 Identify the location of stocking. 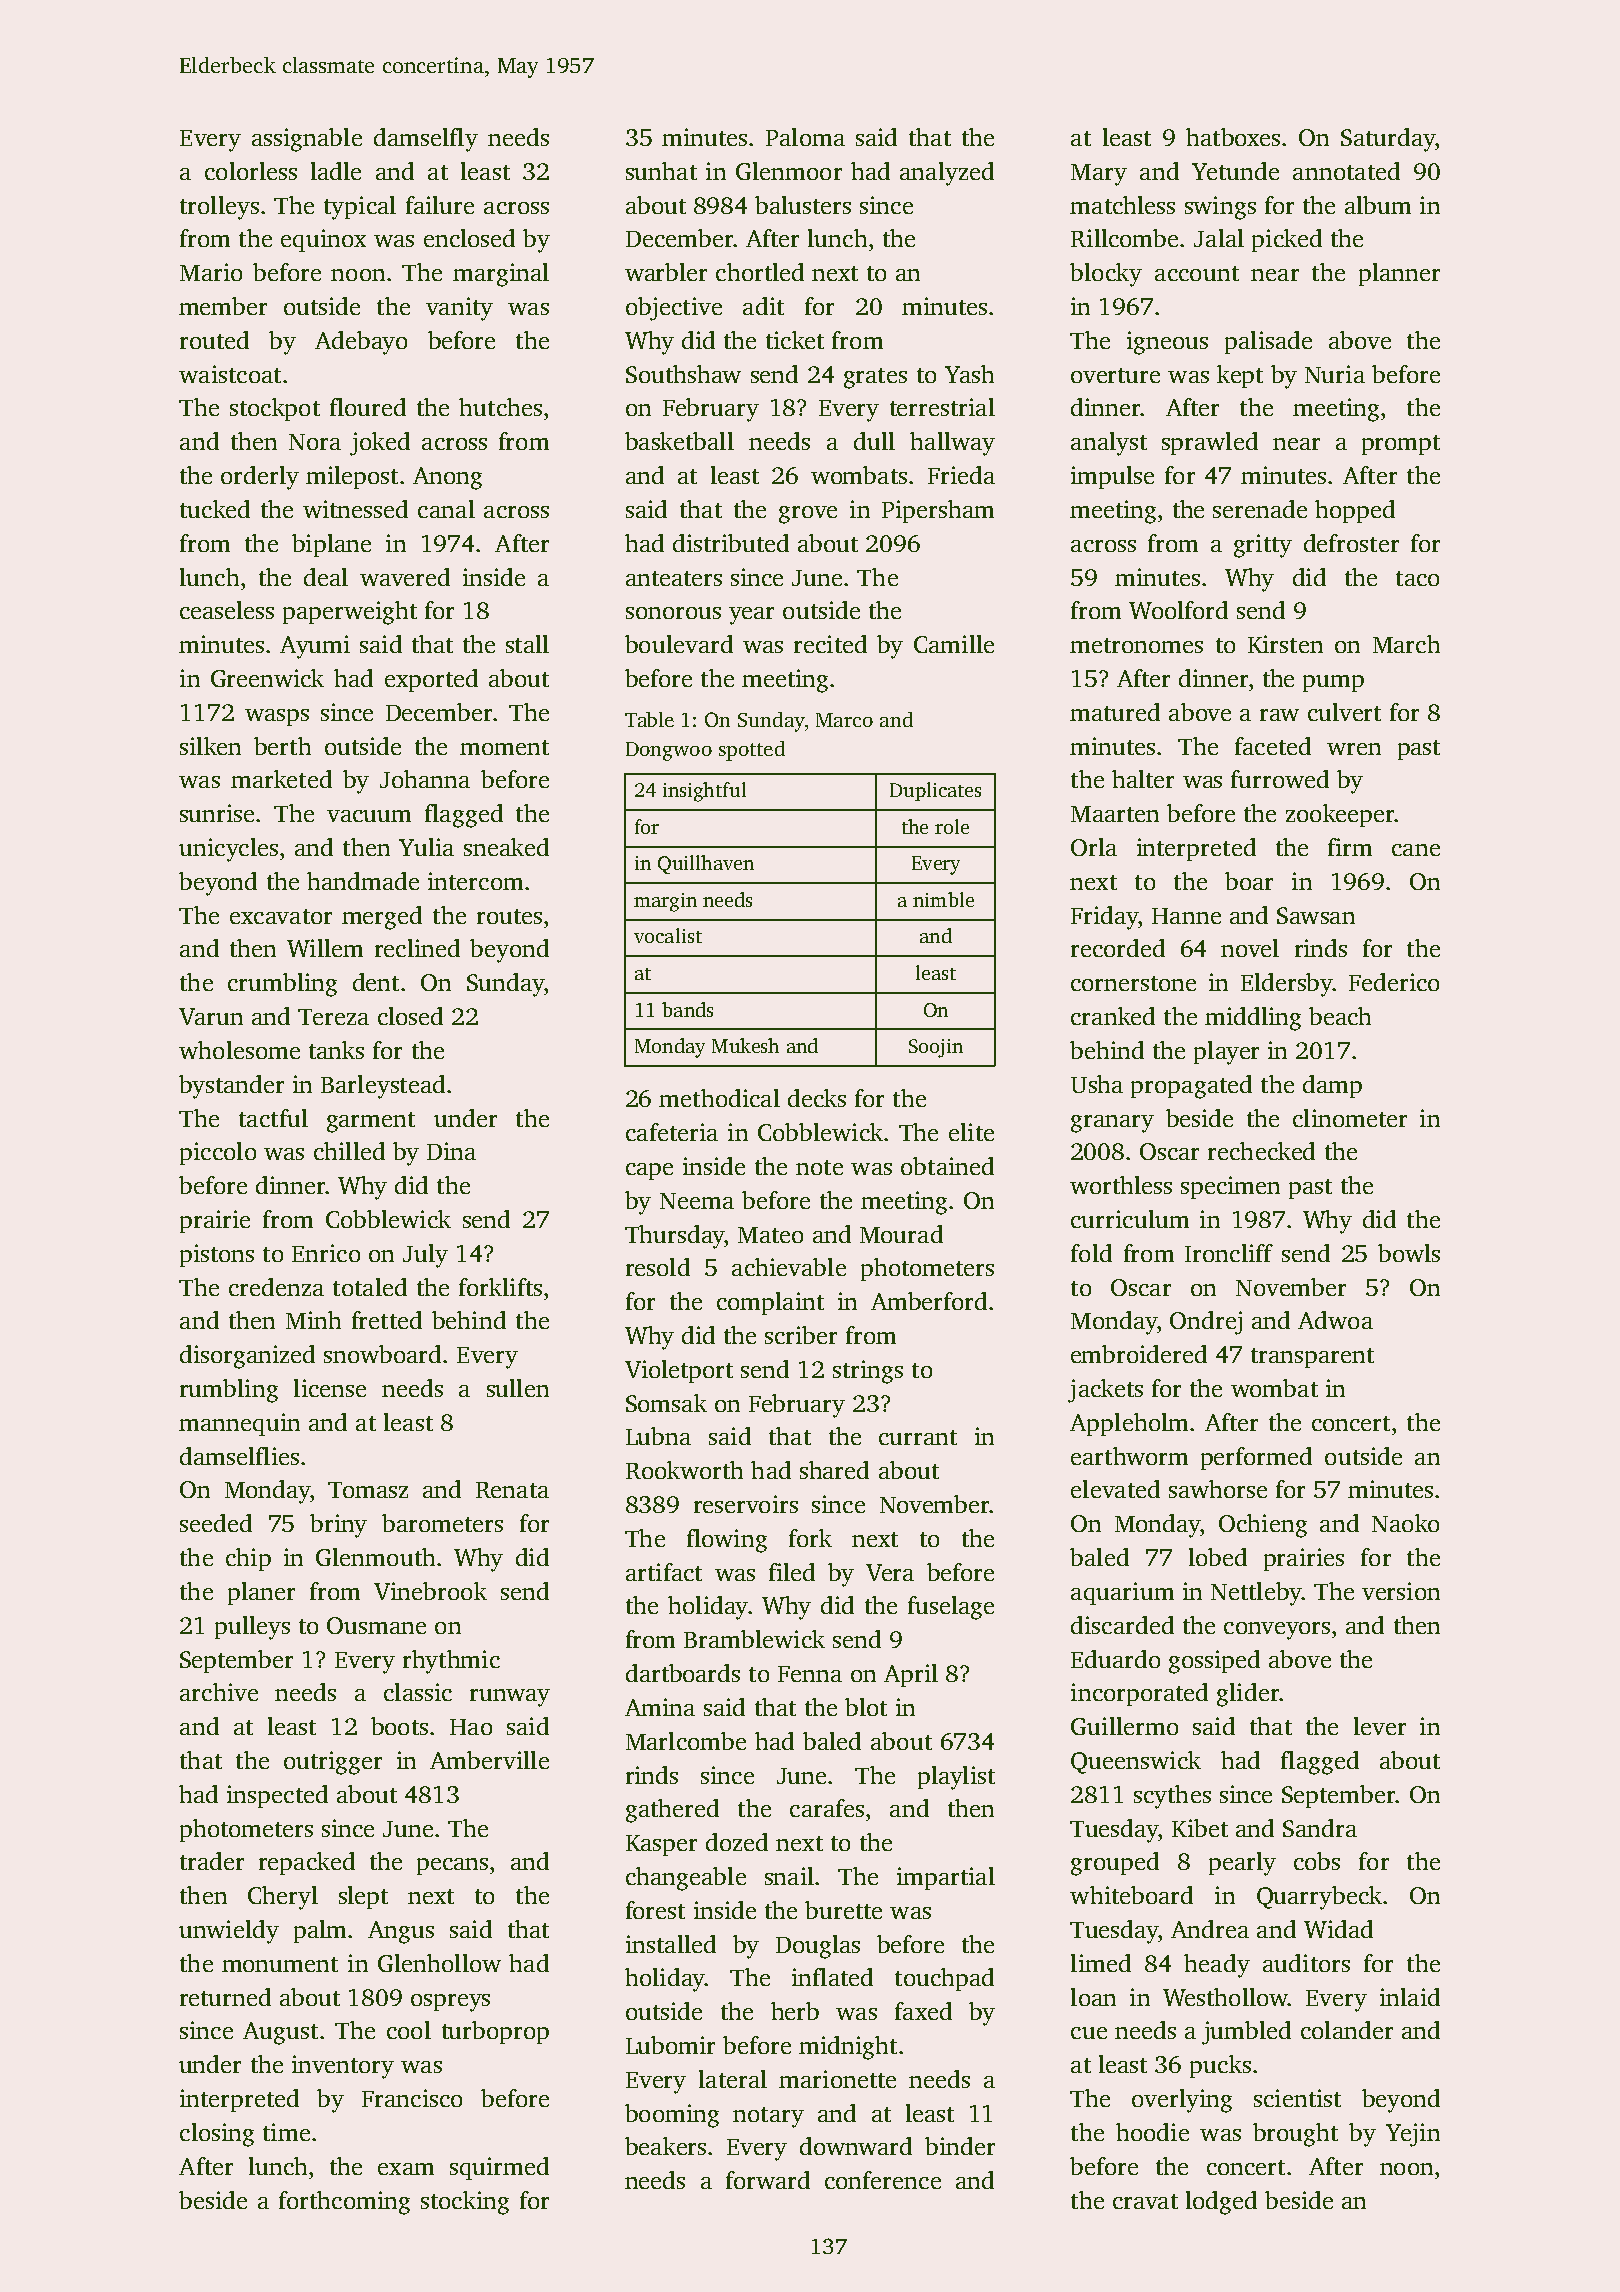
(465, 2203).
